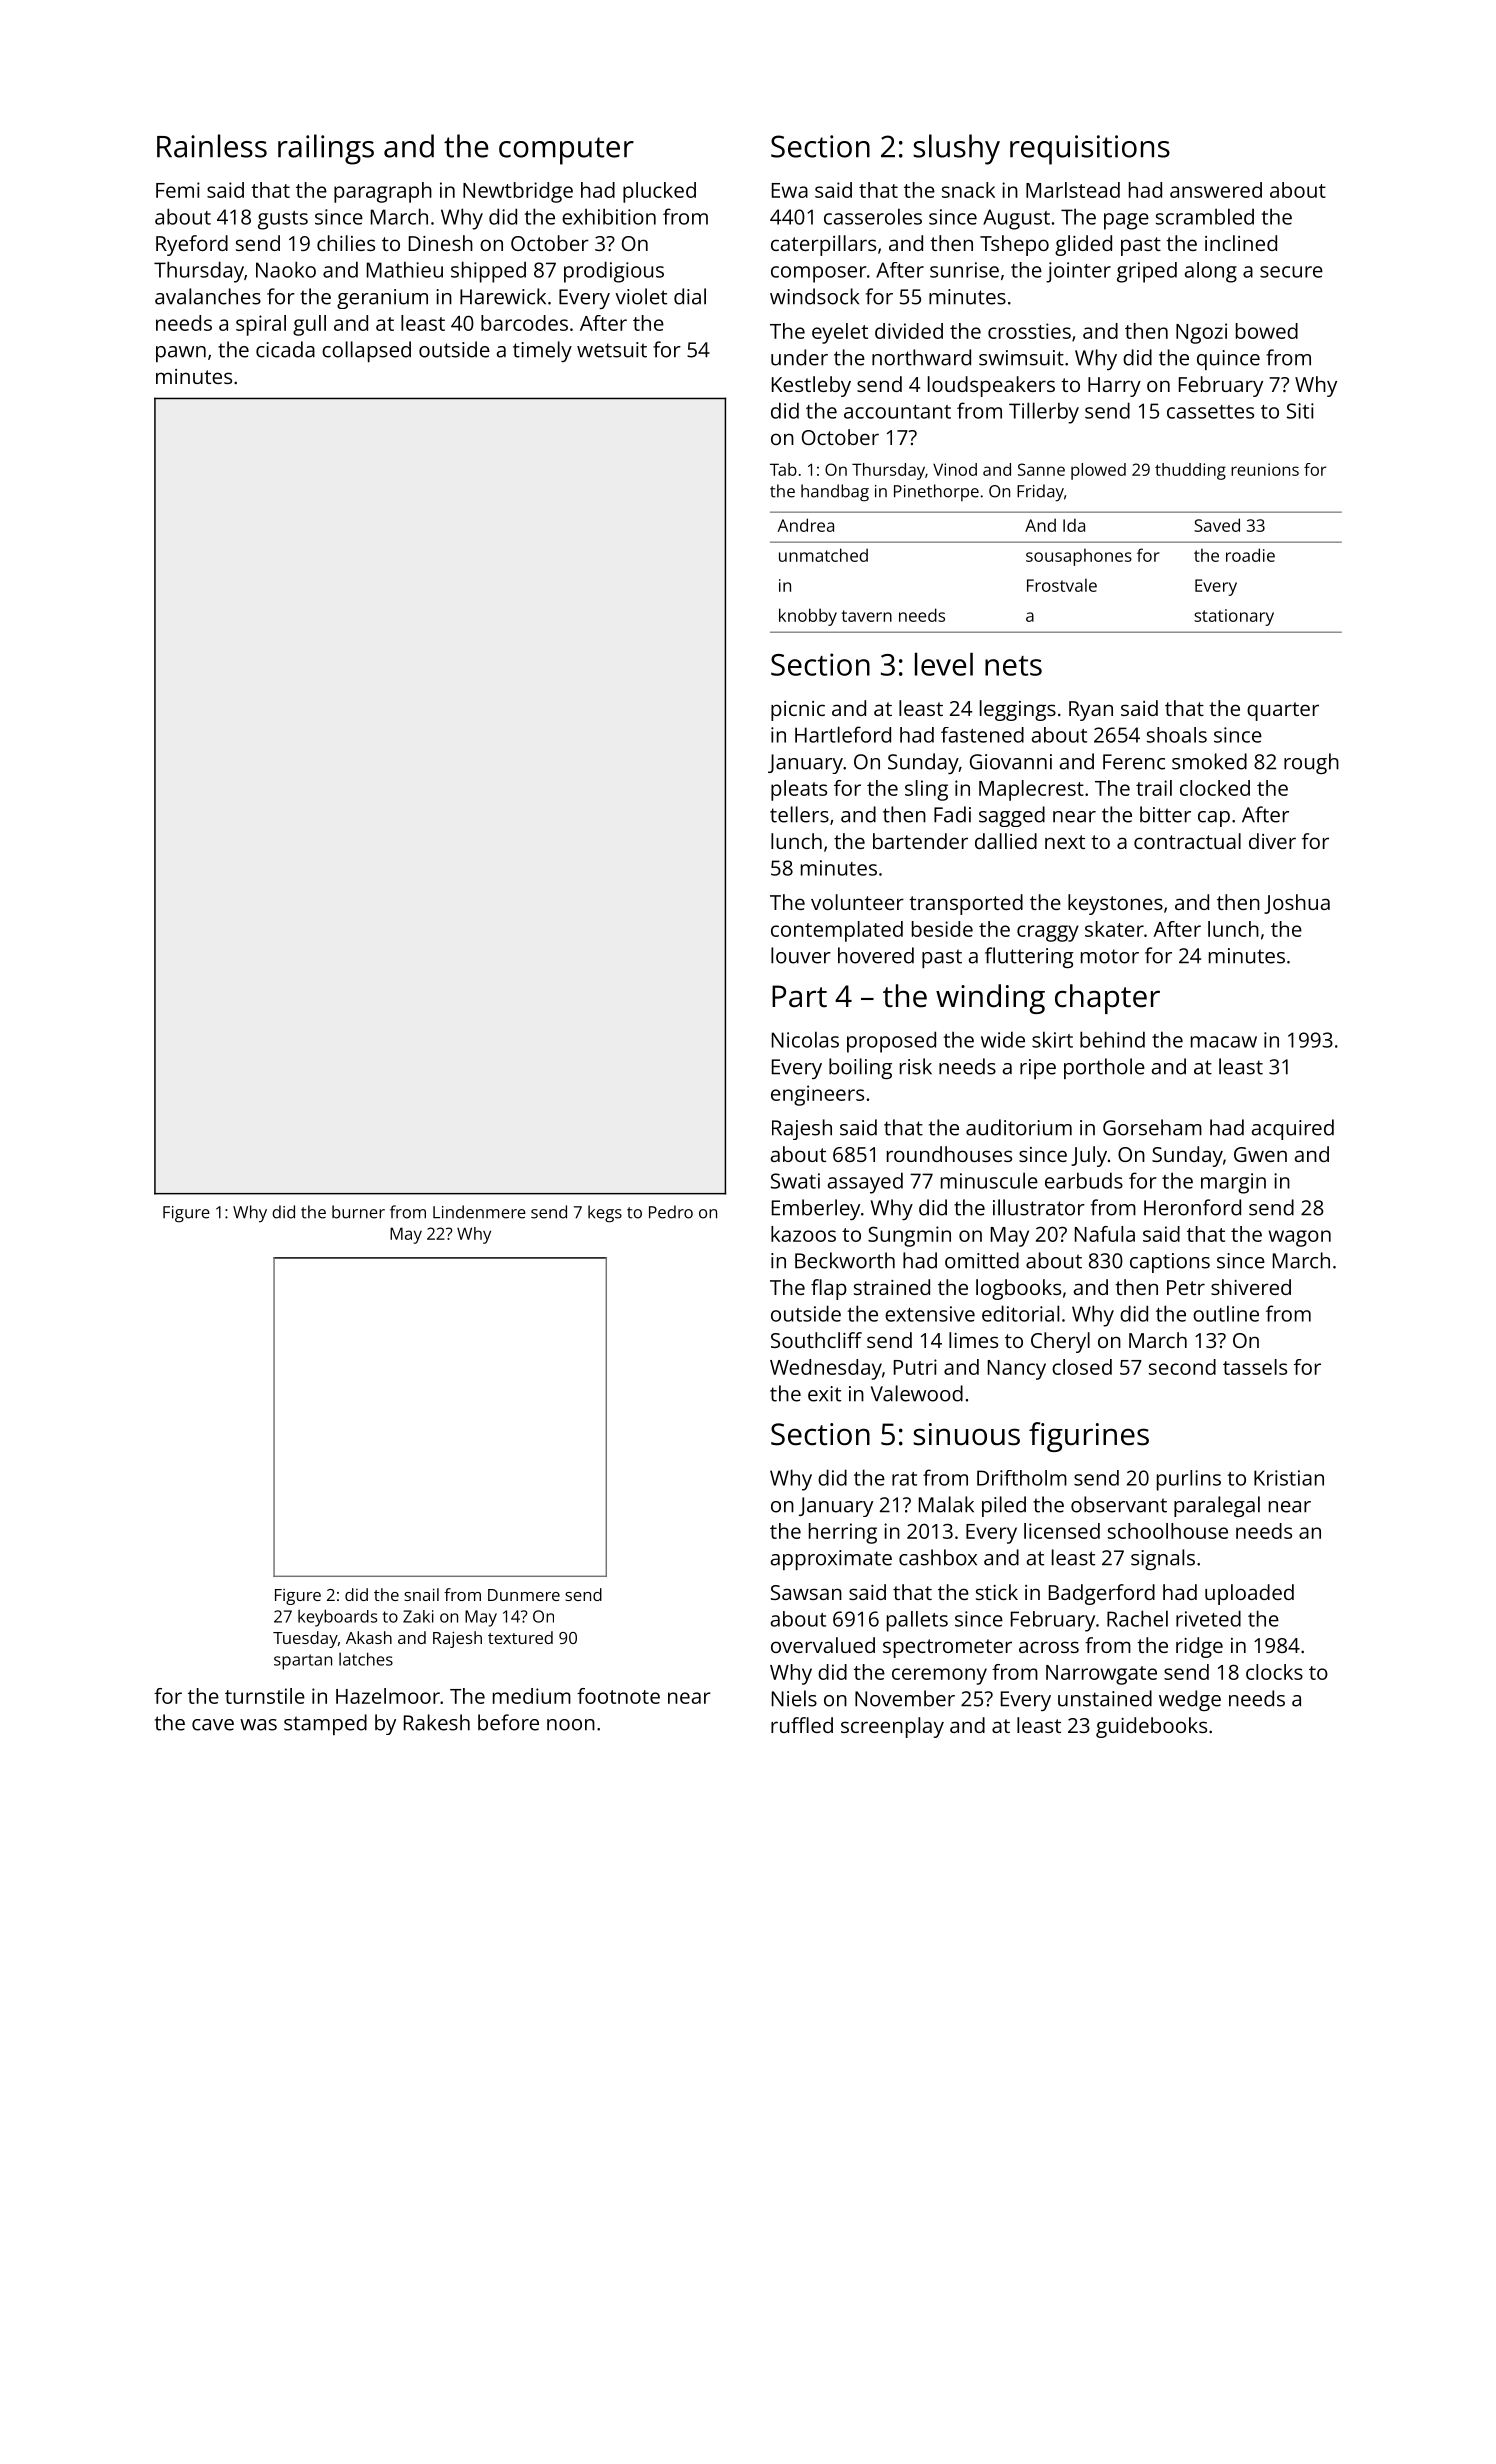 This document has width=1496, height=2464. Describe the element at coordinates (1250, 555) in the document. I see `roadie` at that location.
